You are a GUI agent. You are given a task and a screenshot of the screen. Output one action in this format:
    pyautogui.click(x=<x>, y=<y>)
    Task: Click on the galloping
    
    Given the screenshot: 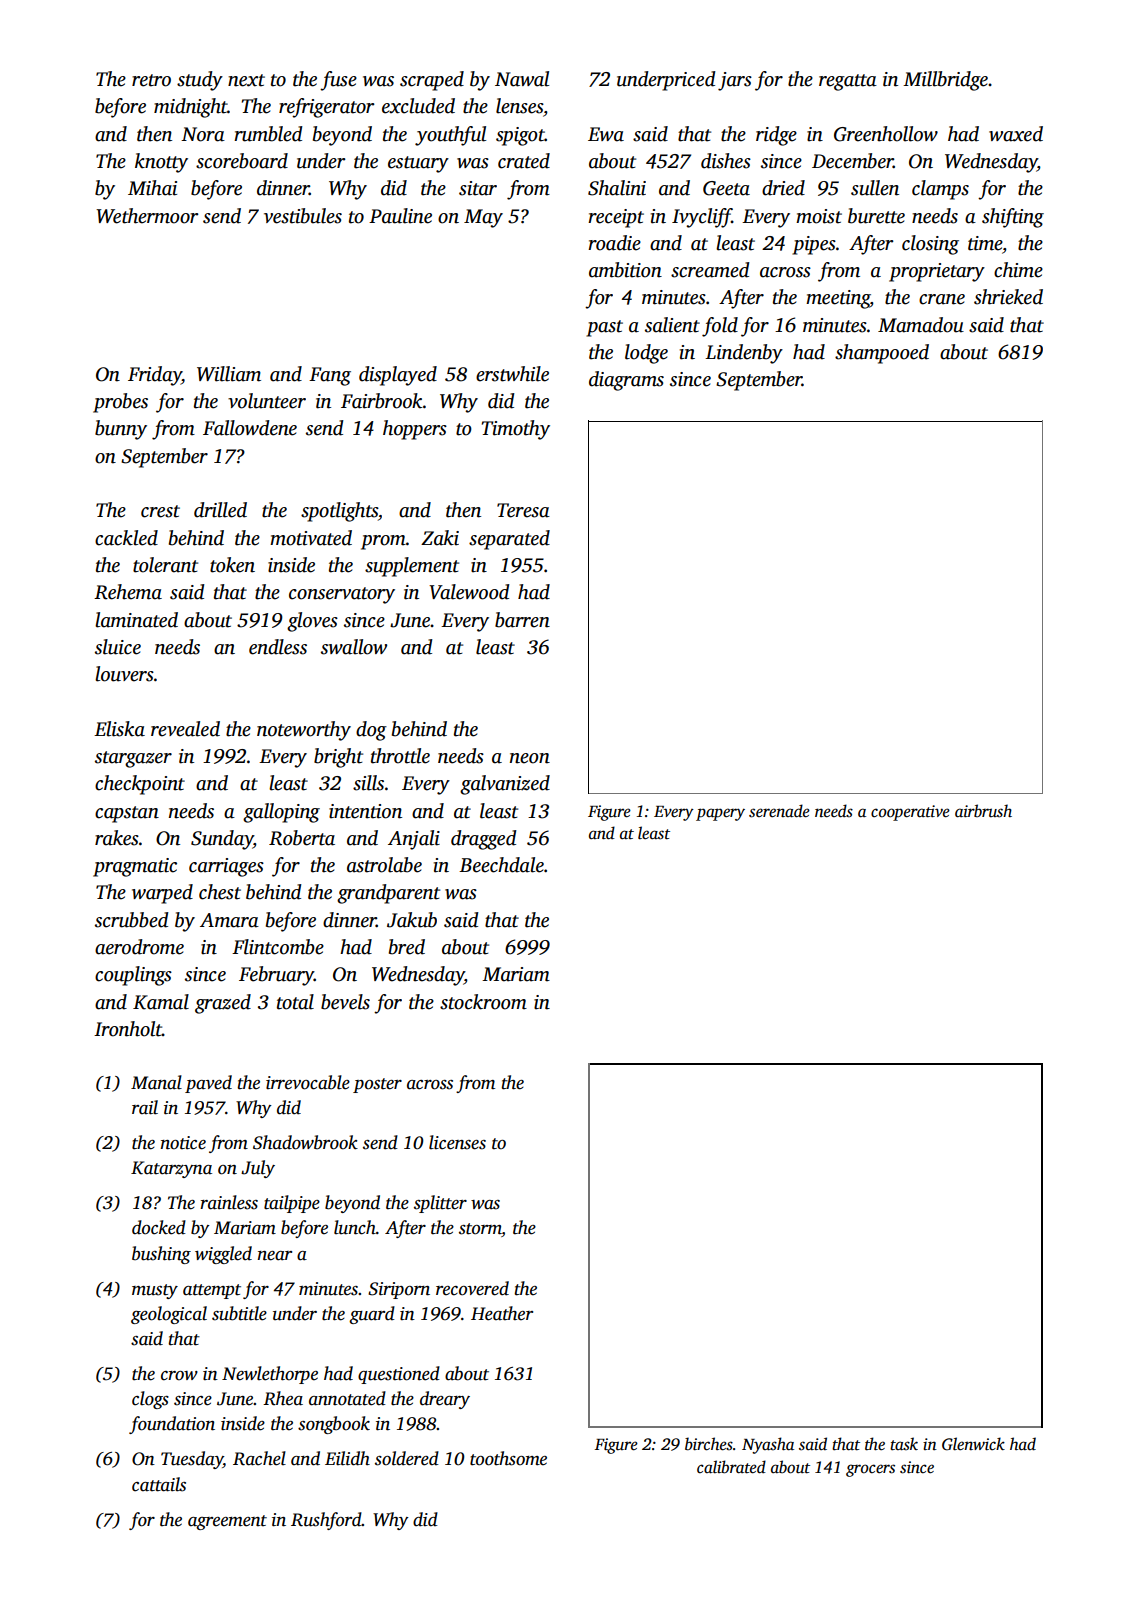 What is the action you would take?
    pyautogui.click(x=281, y=813)
